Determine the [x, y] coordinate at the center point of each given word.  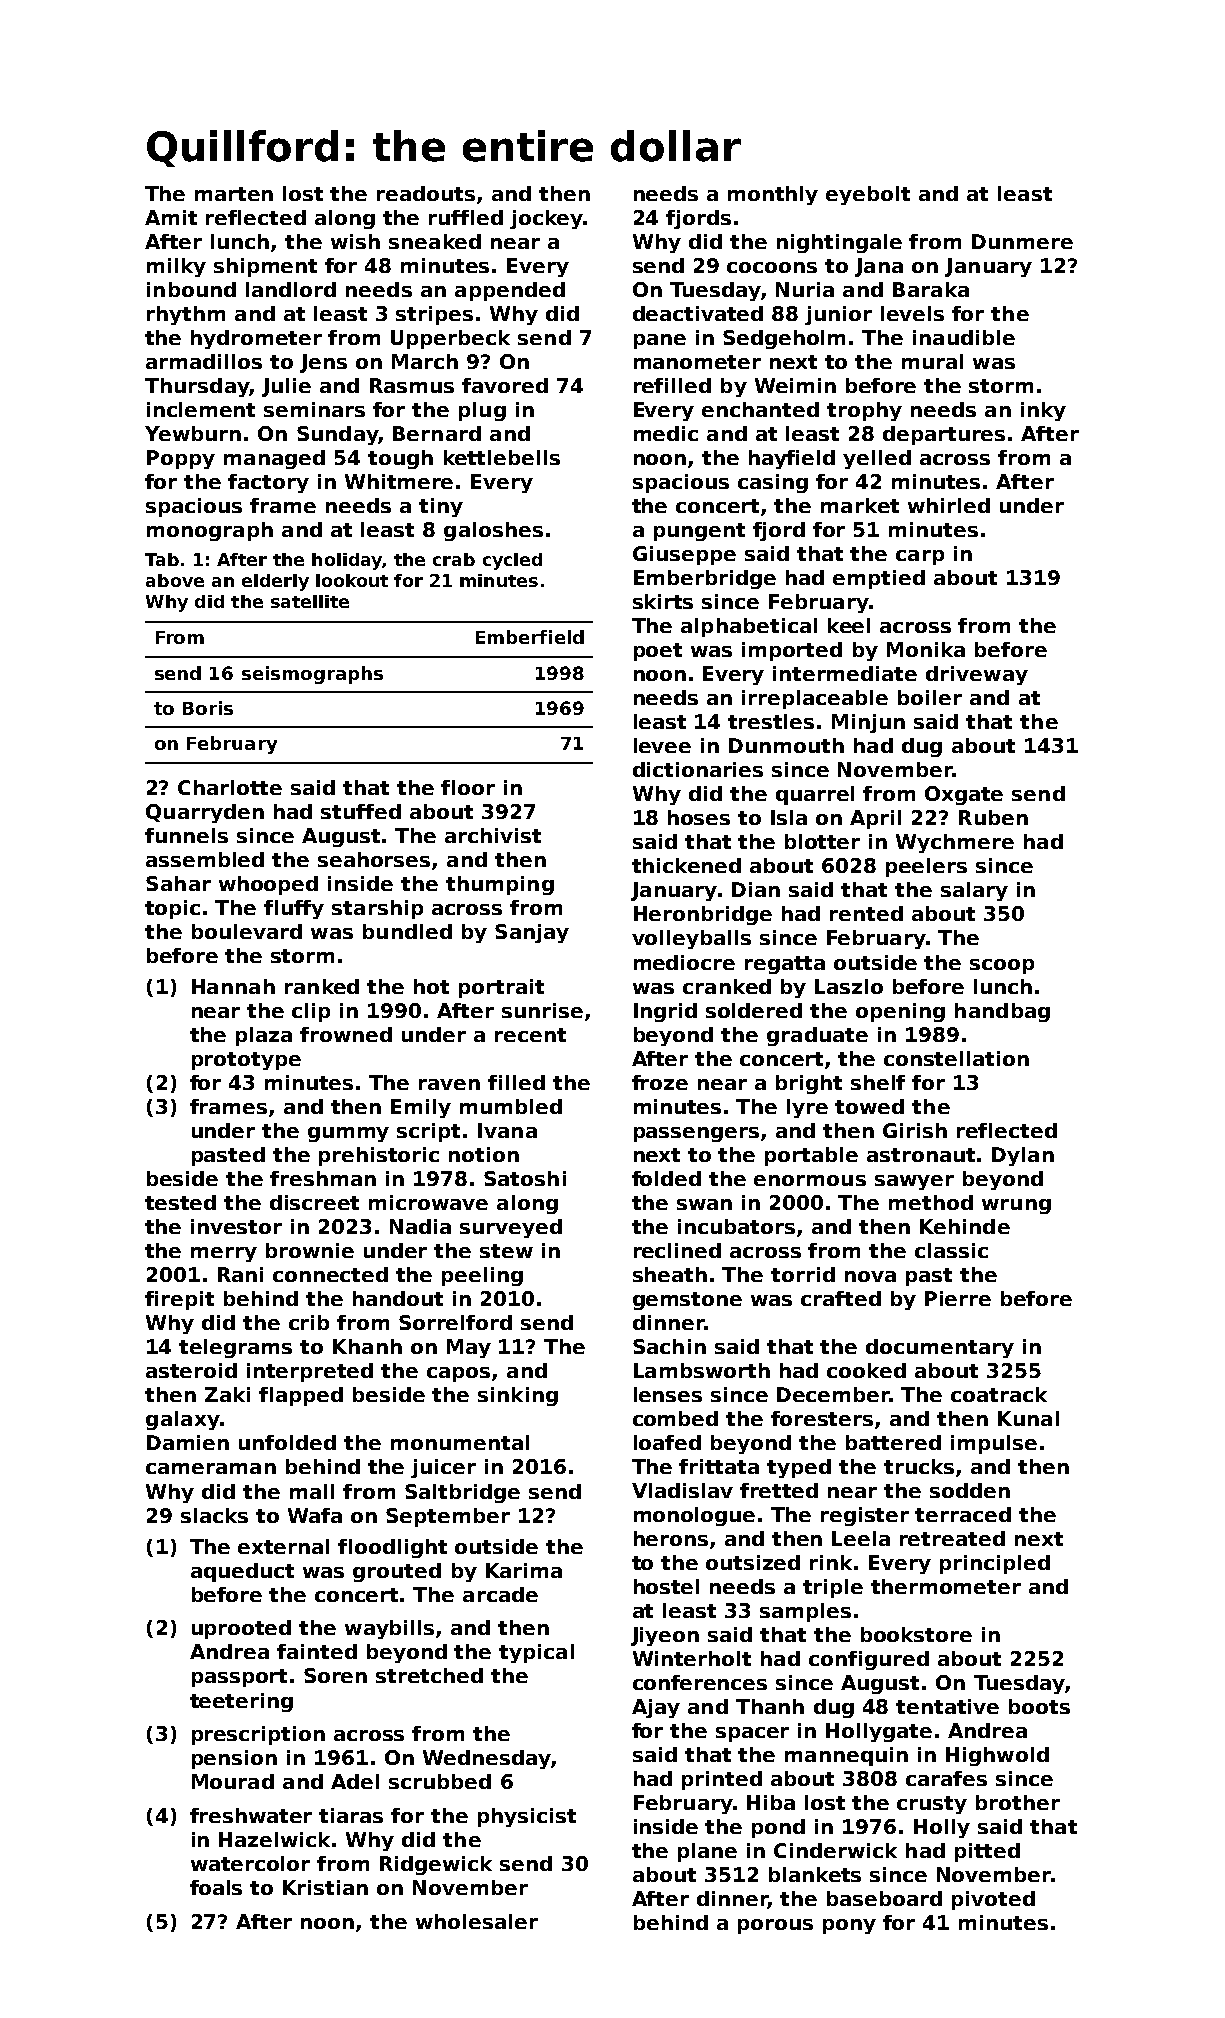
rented [866, 913]
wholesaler [477, 1921]
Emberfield [530, 637]
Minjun [868, 723]
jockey [546, 219]
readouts [426, 193]
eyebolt [868, 195]
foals [216, 1887]
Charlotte [230, 787]
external [283, 1546]
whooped [268, 885]
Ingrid [665, 1012]
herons [671, 1538]
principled [995, 1564]
